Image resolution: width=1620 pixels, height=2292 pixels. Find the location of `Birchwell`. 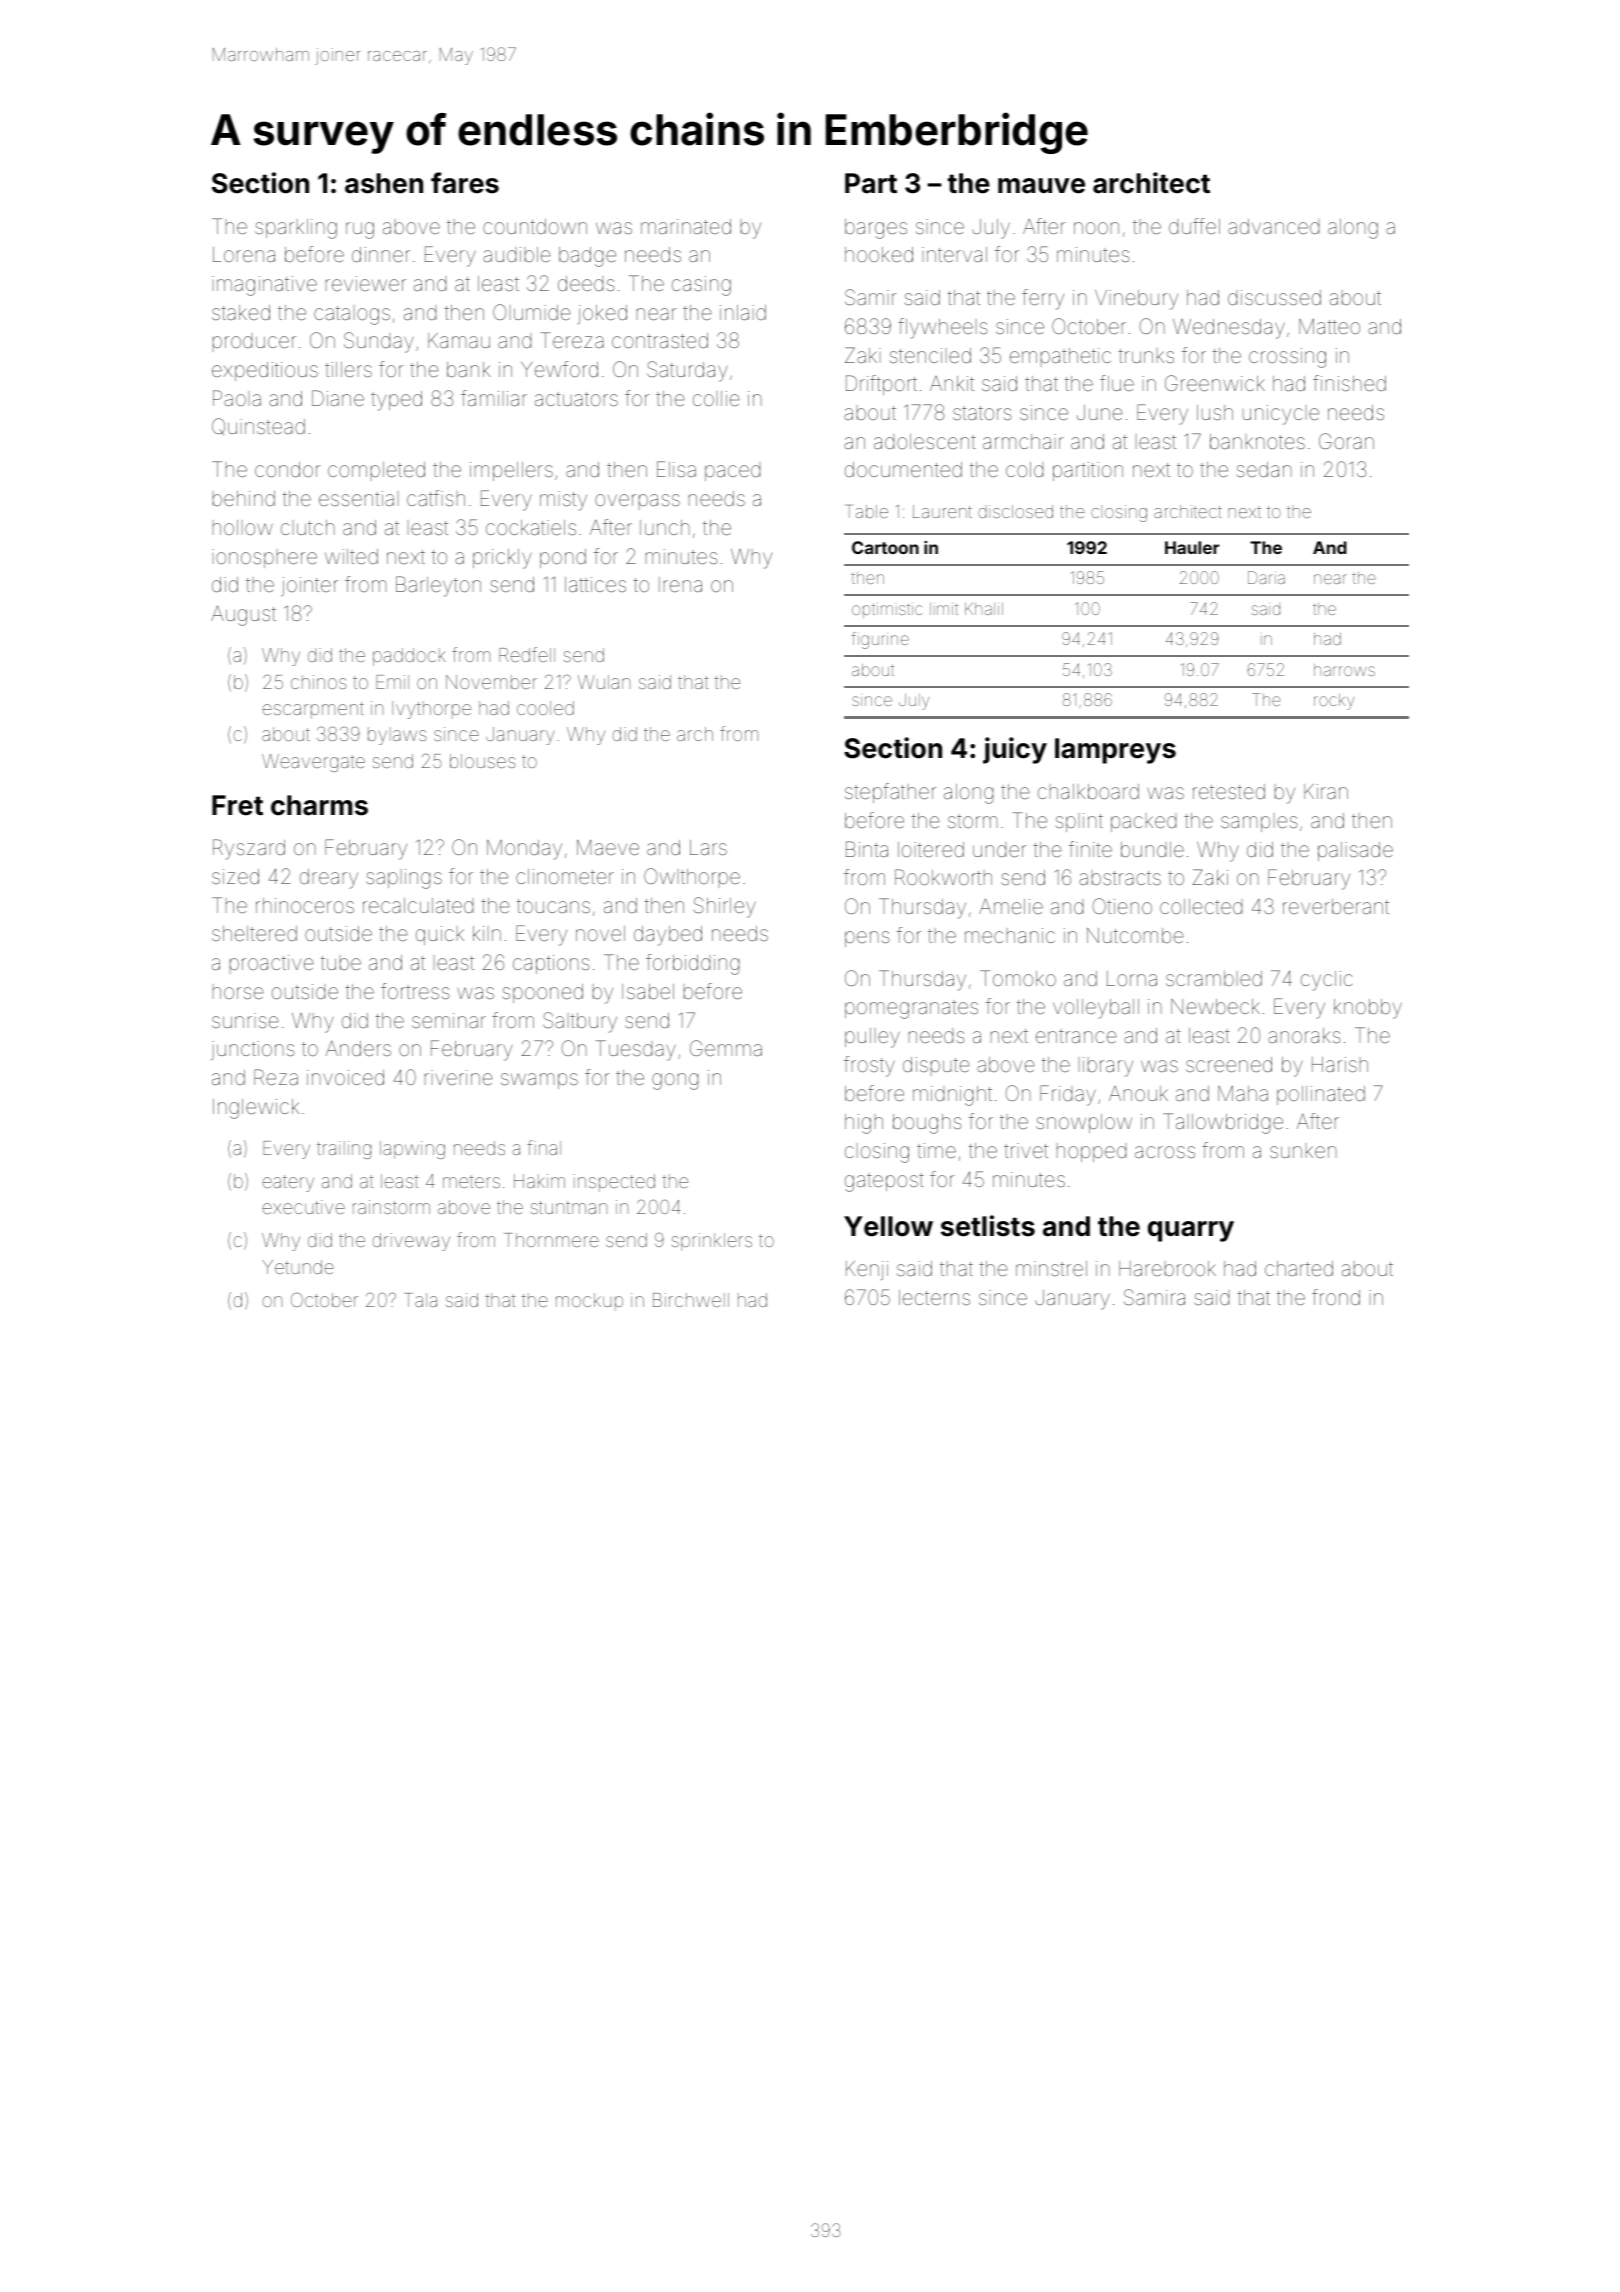

Birchwell is located at coordinates (691, 1300).
